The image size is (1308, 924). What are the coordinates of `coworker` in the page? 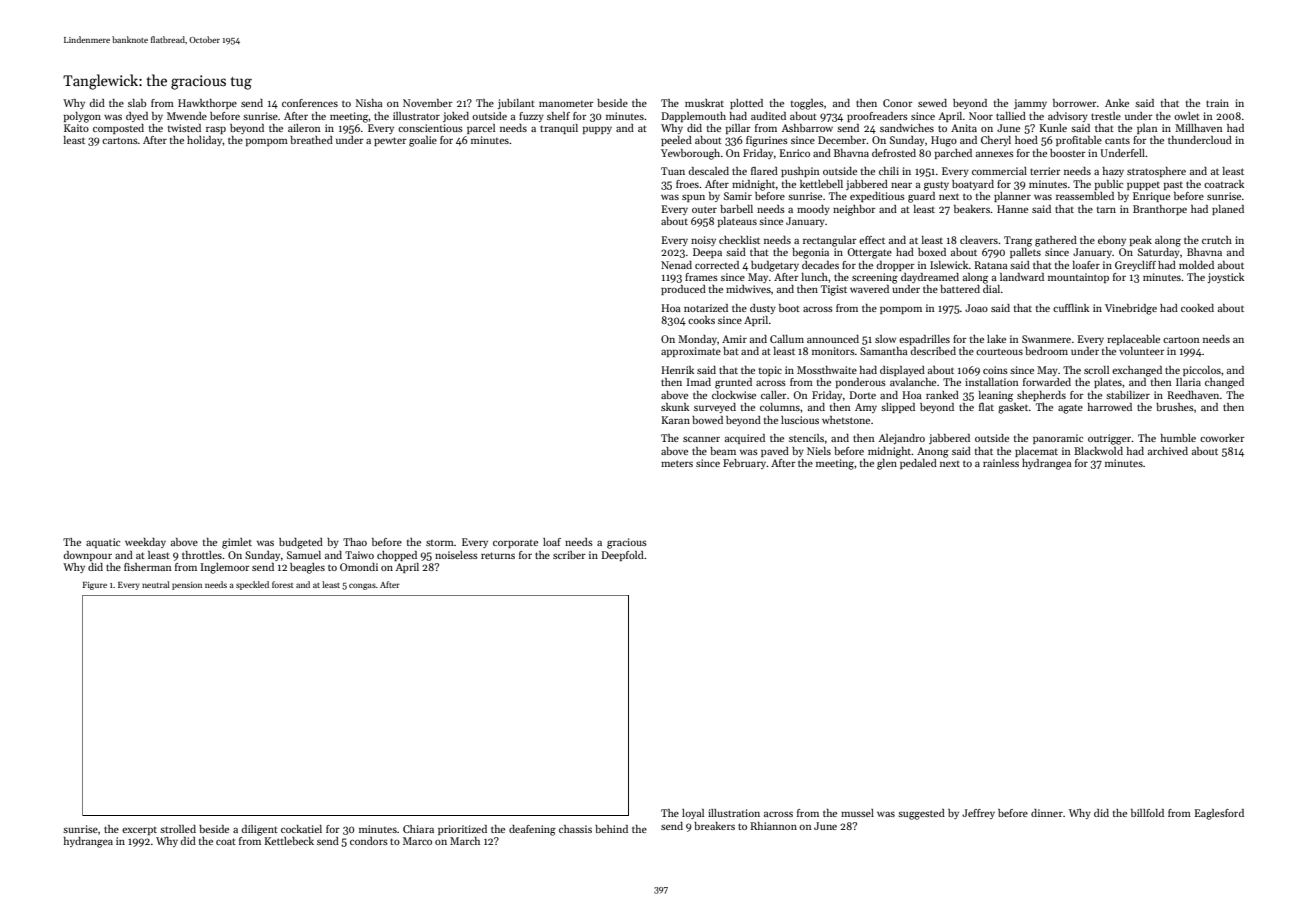 It's located at (1222, 438).
